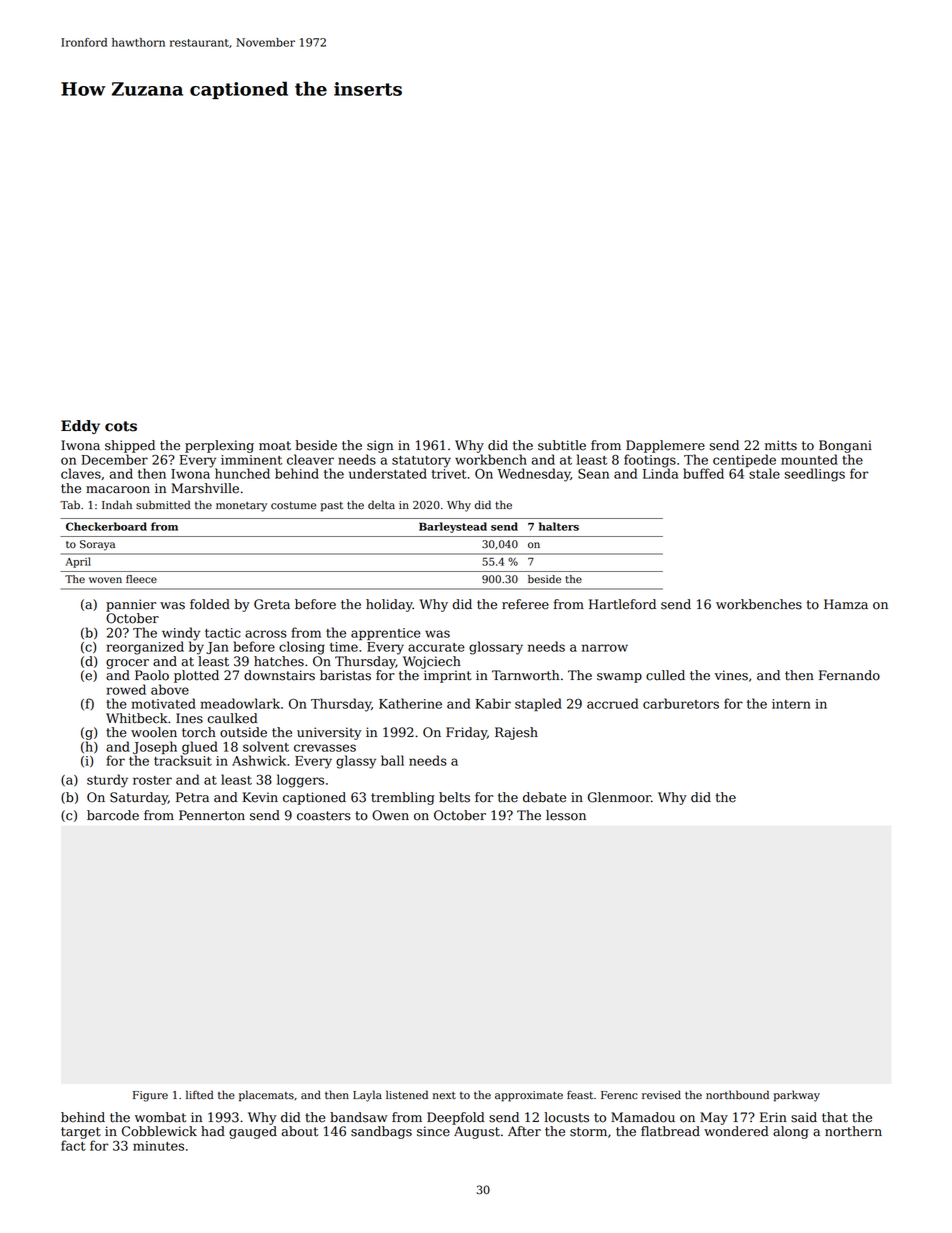 The image size is (952, 1233). I want to click on Figure, so click(150, 1096).
